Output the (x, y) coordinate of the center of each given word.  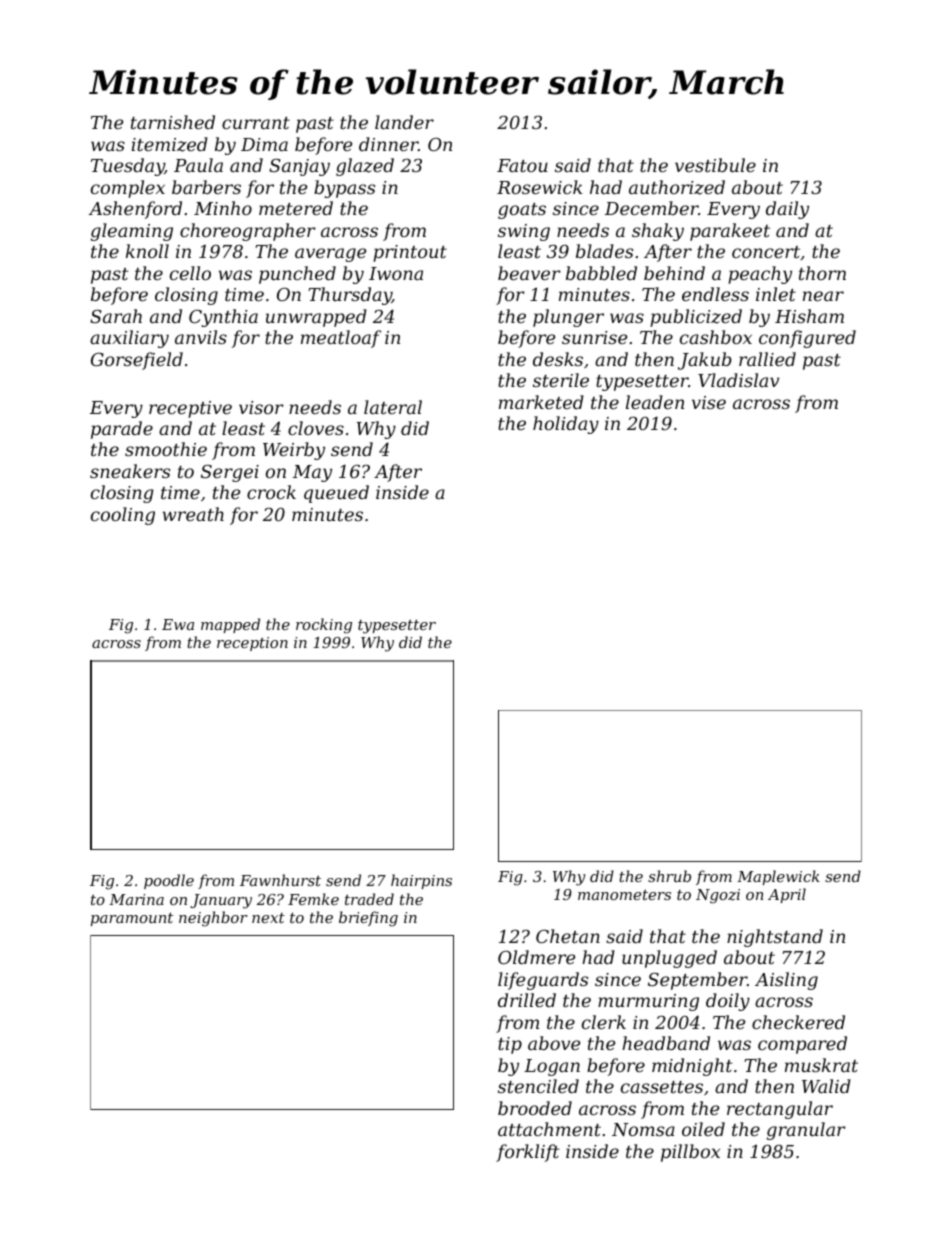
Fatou (522, 165)
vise (709, 402)
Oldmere (536, 957)
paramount (132, 919)
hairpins (421, 881)
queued (336, 494)
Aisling (786, 981)
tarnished (173, 122)
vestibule (715, 165)
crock (271, 492)
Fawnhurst (280, 880)
